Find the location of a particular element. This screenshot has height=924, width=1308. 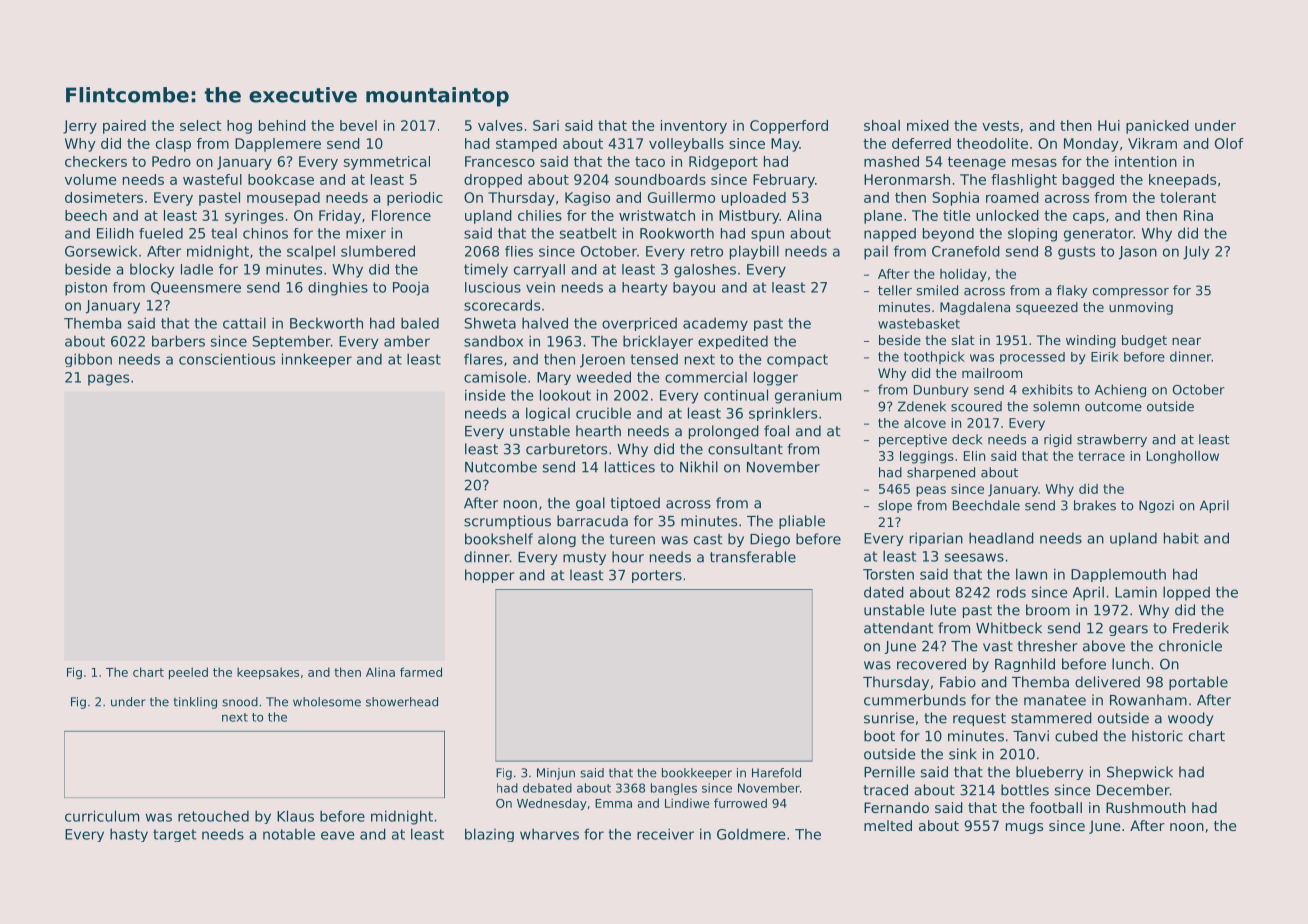

receiver is located at coordinates (665, 834).
